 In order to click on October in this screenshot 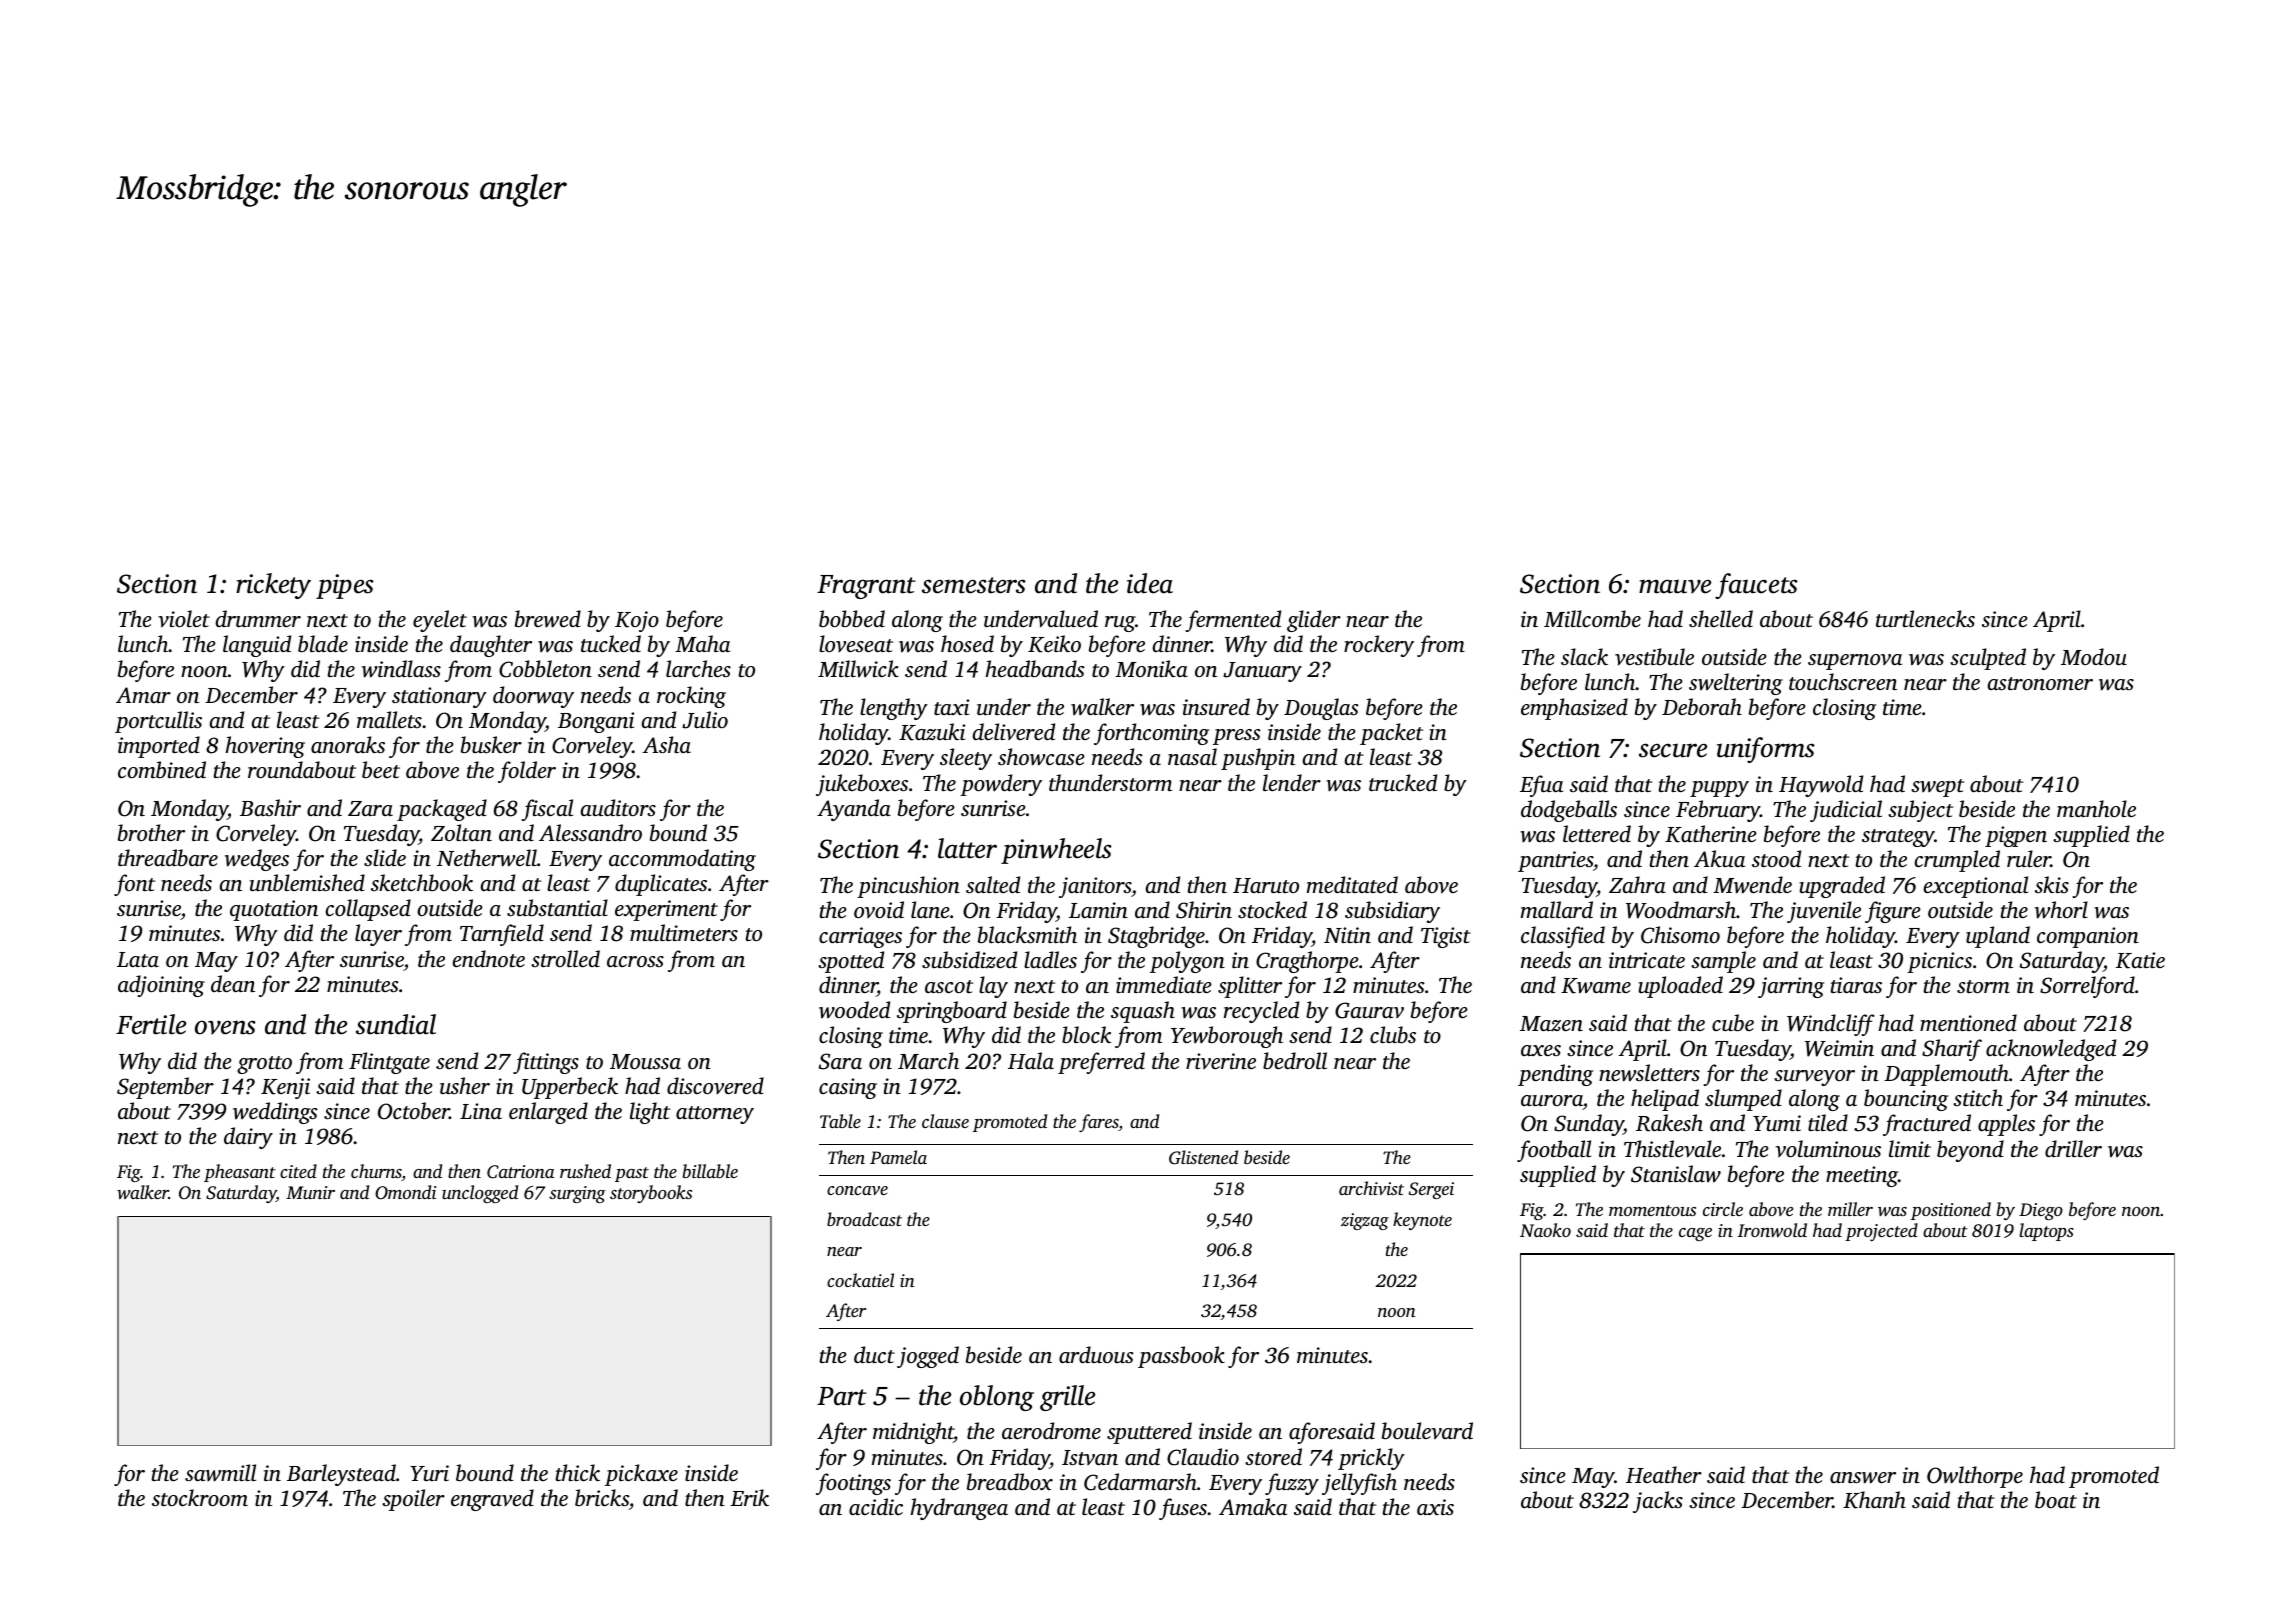, I will do `click(413, 1111)`.
